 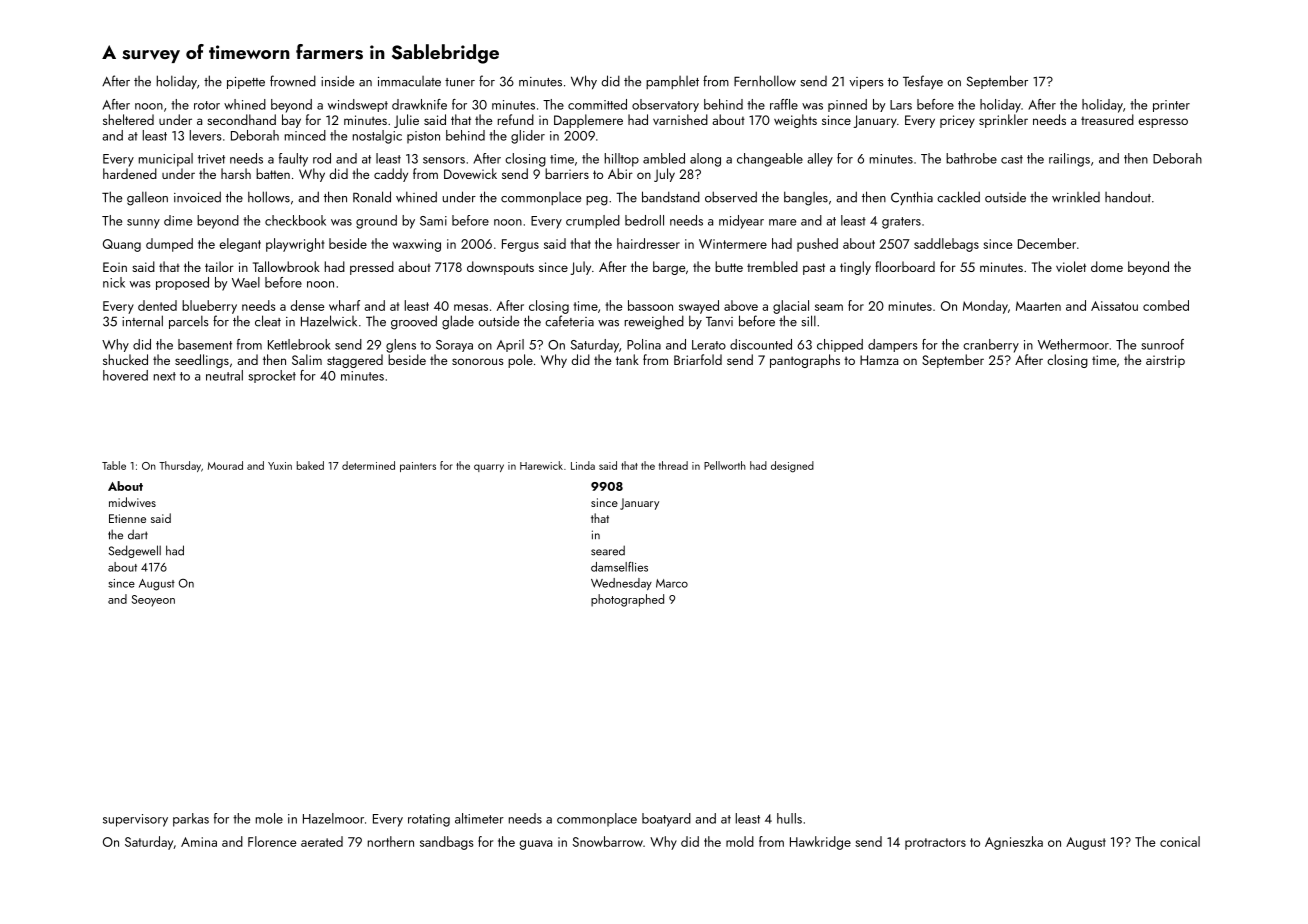 I want to click on hardened, so click(x=130, y=173).
